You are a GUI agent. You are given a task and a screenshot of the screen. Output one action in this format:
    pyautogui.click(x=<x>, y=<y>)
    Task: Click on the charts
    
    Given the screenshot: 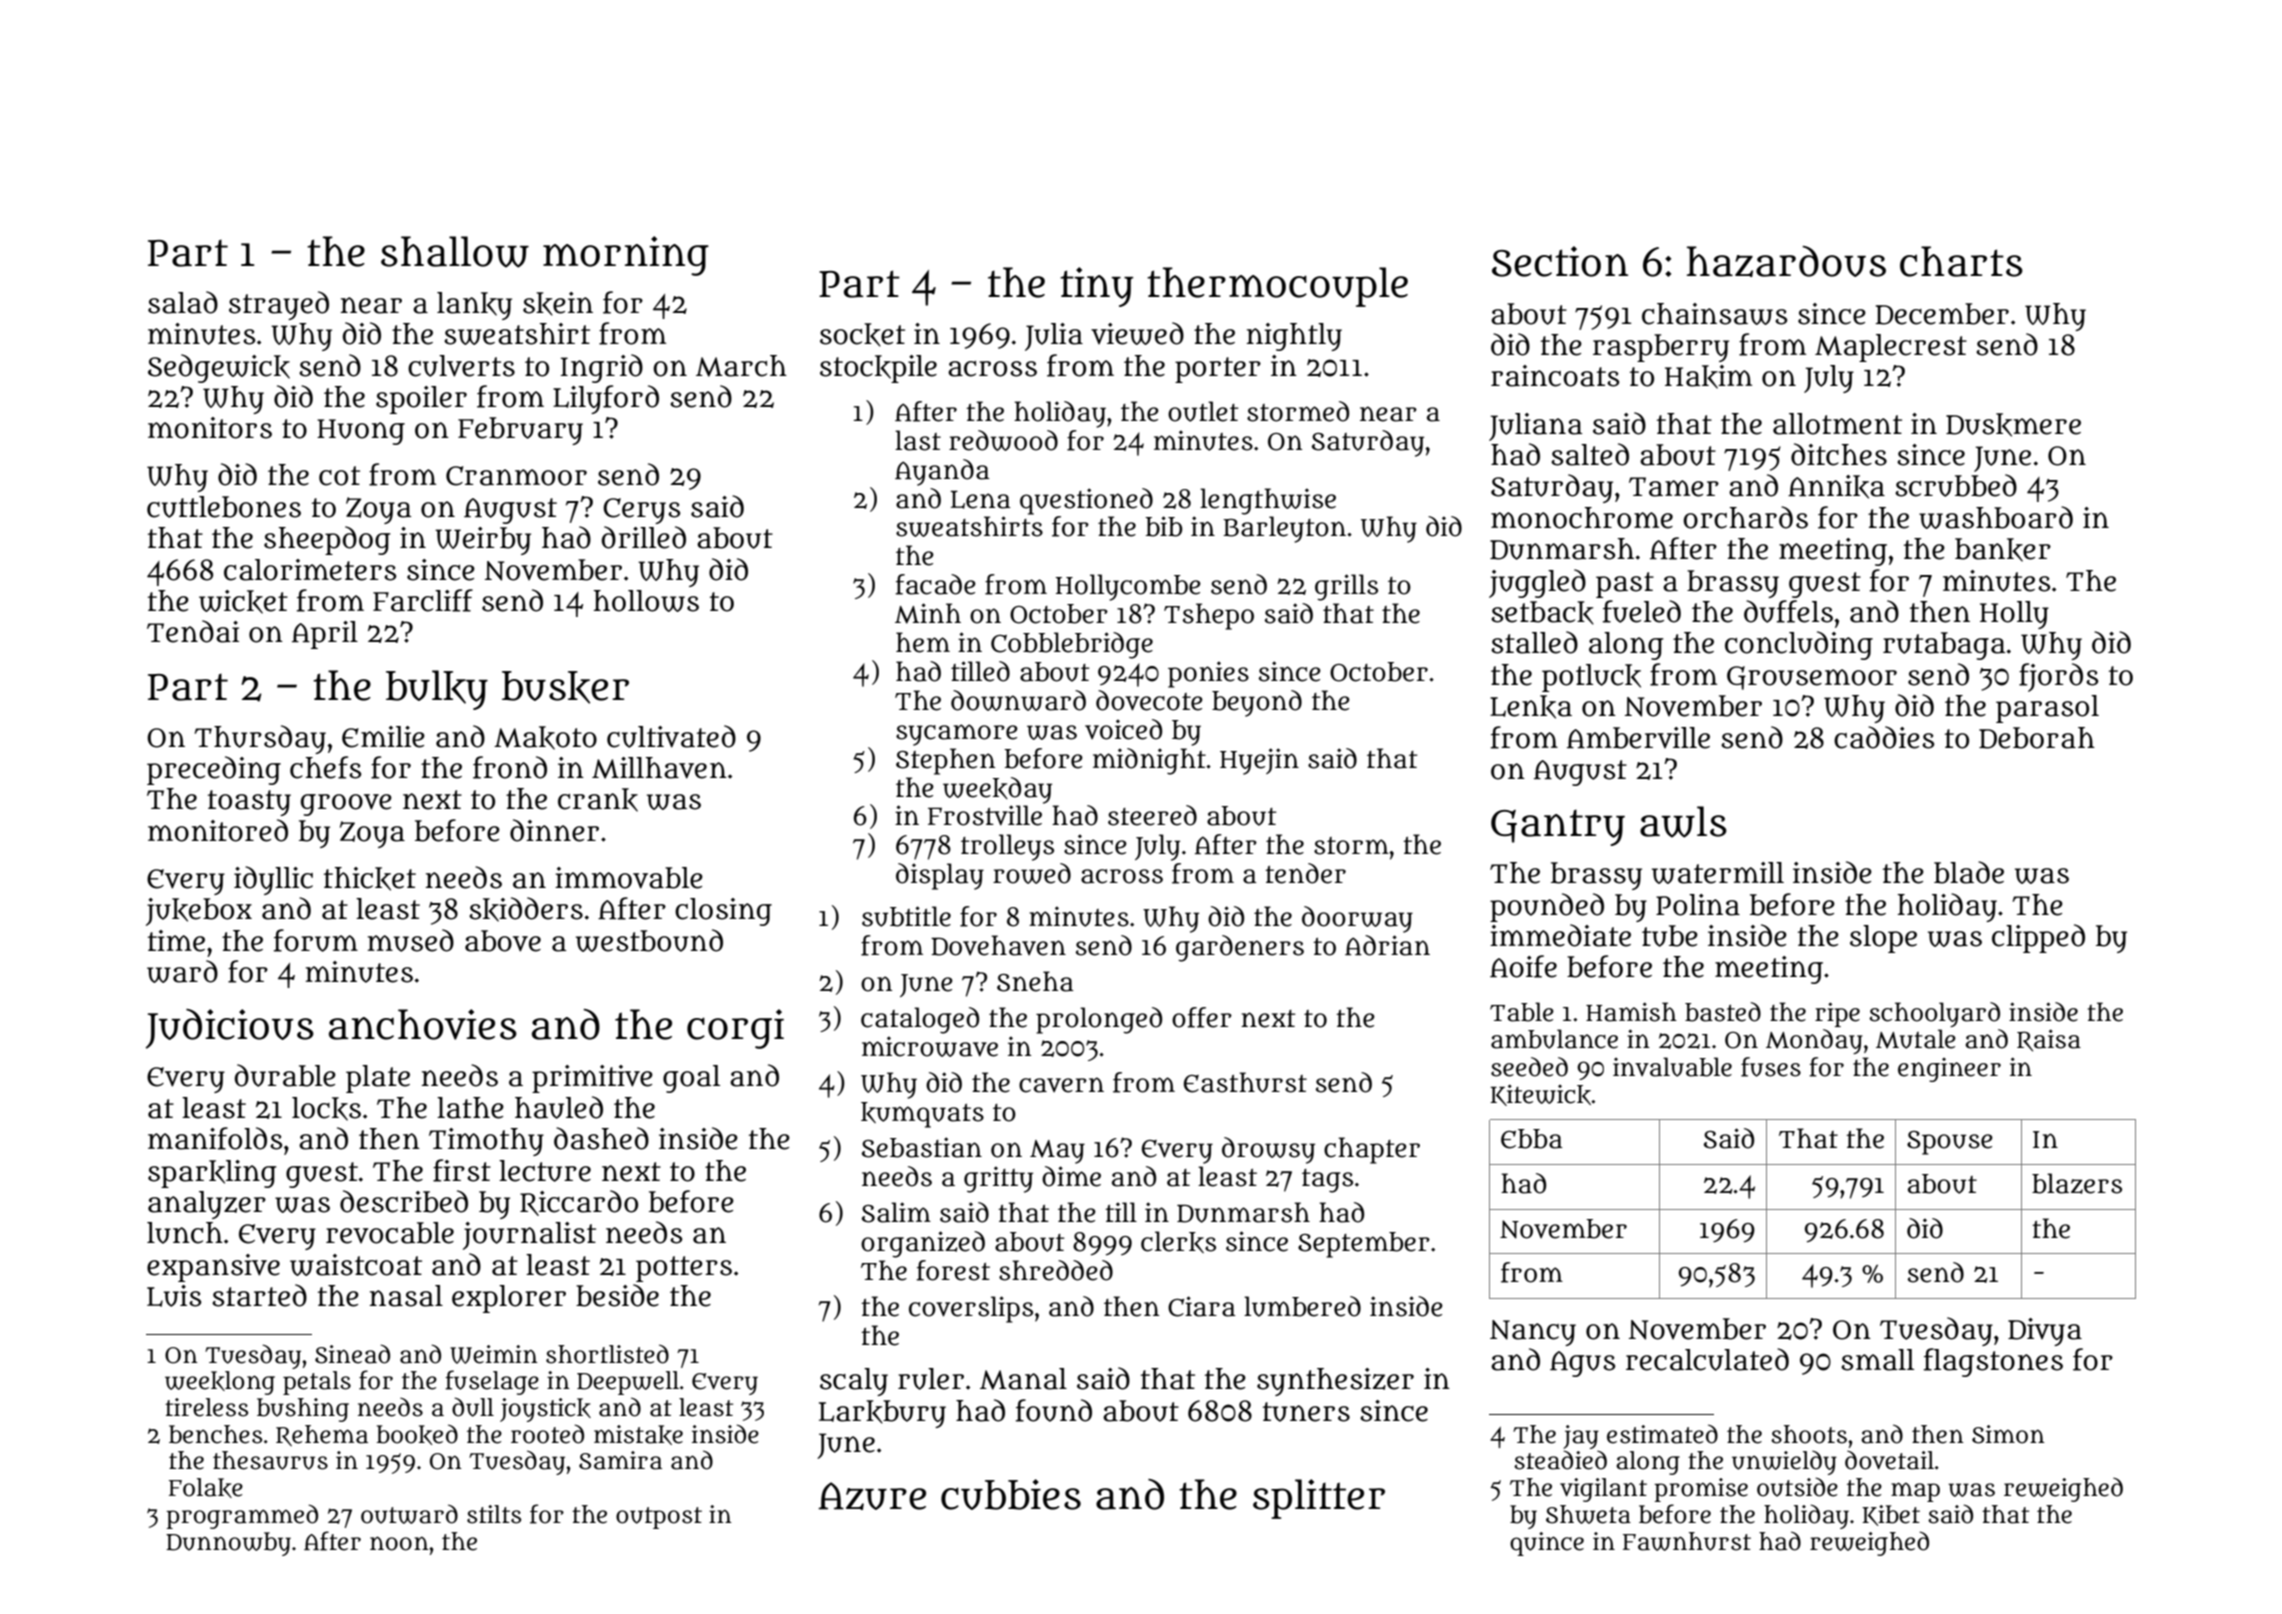 What is the action you would take?
    pyautogui.click(x=1961, y=261)
